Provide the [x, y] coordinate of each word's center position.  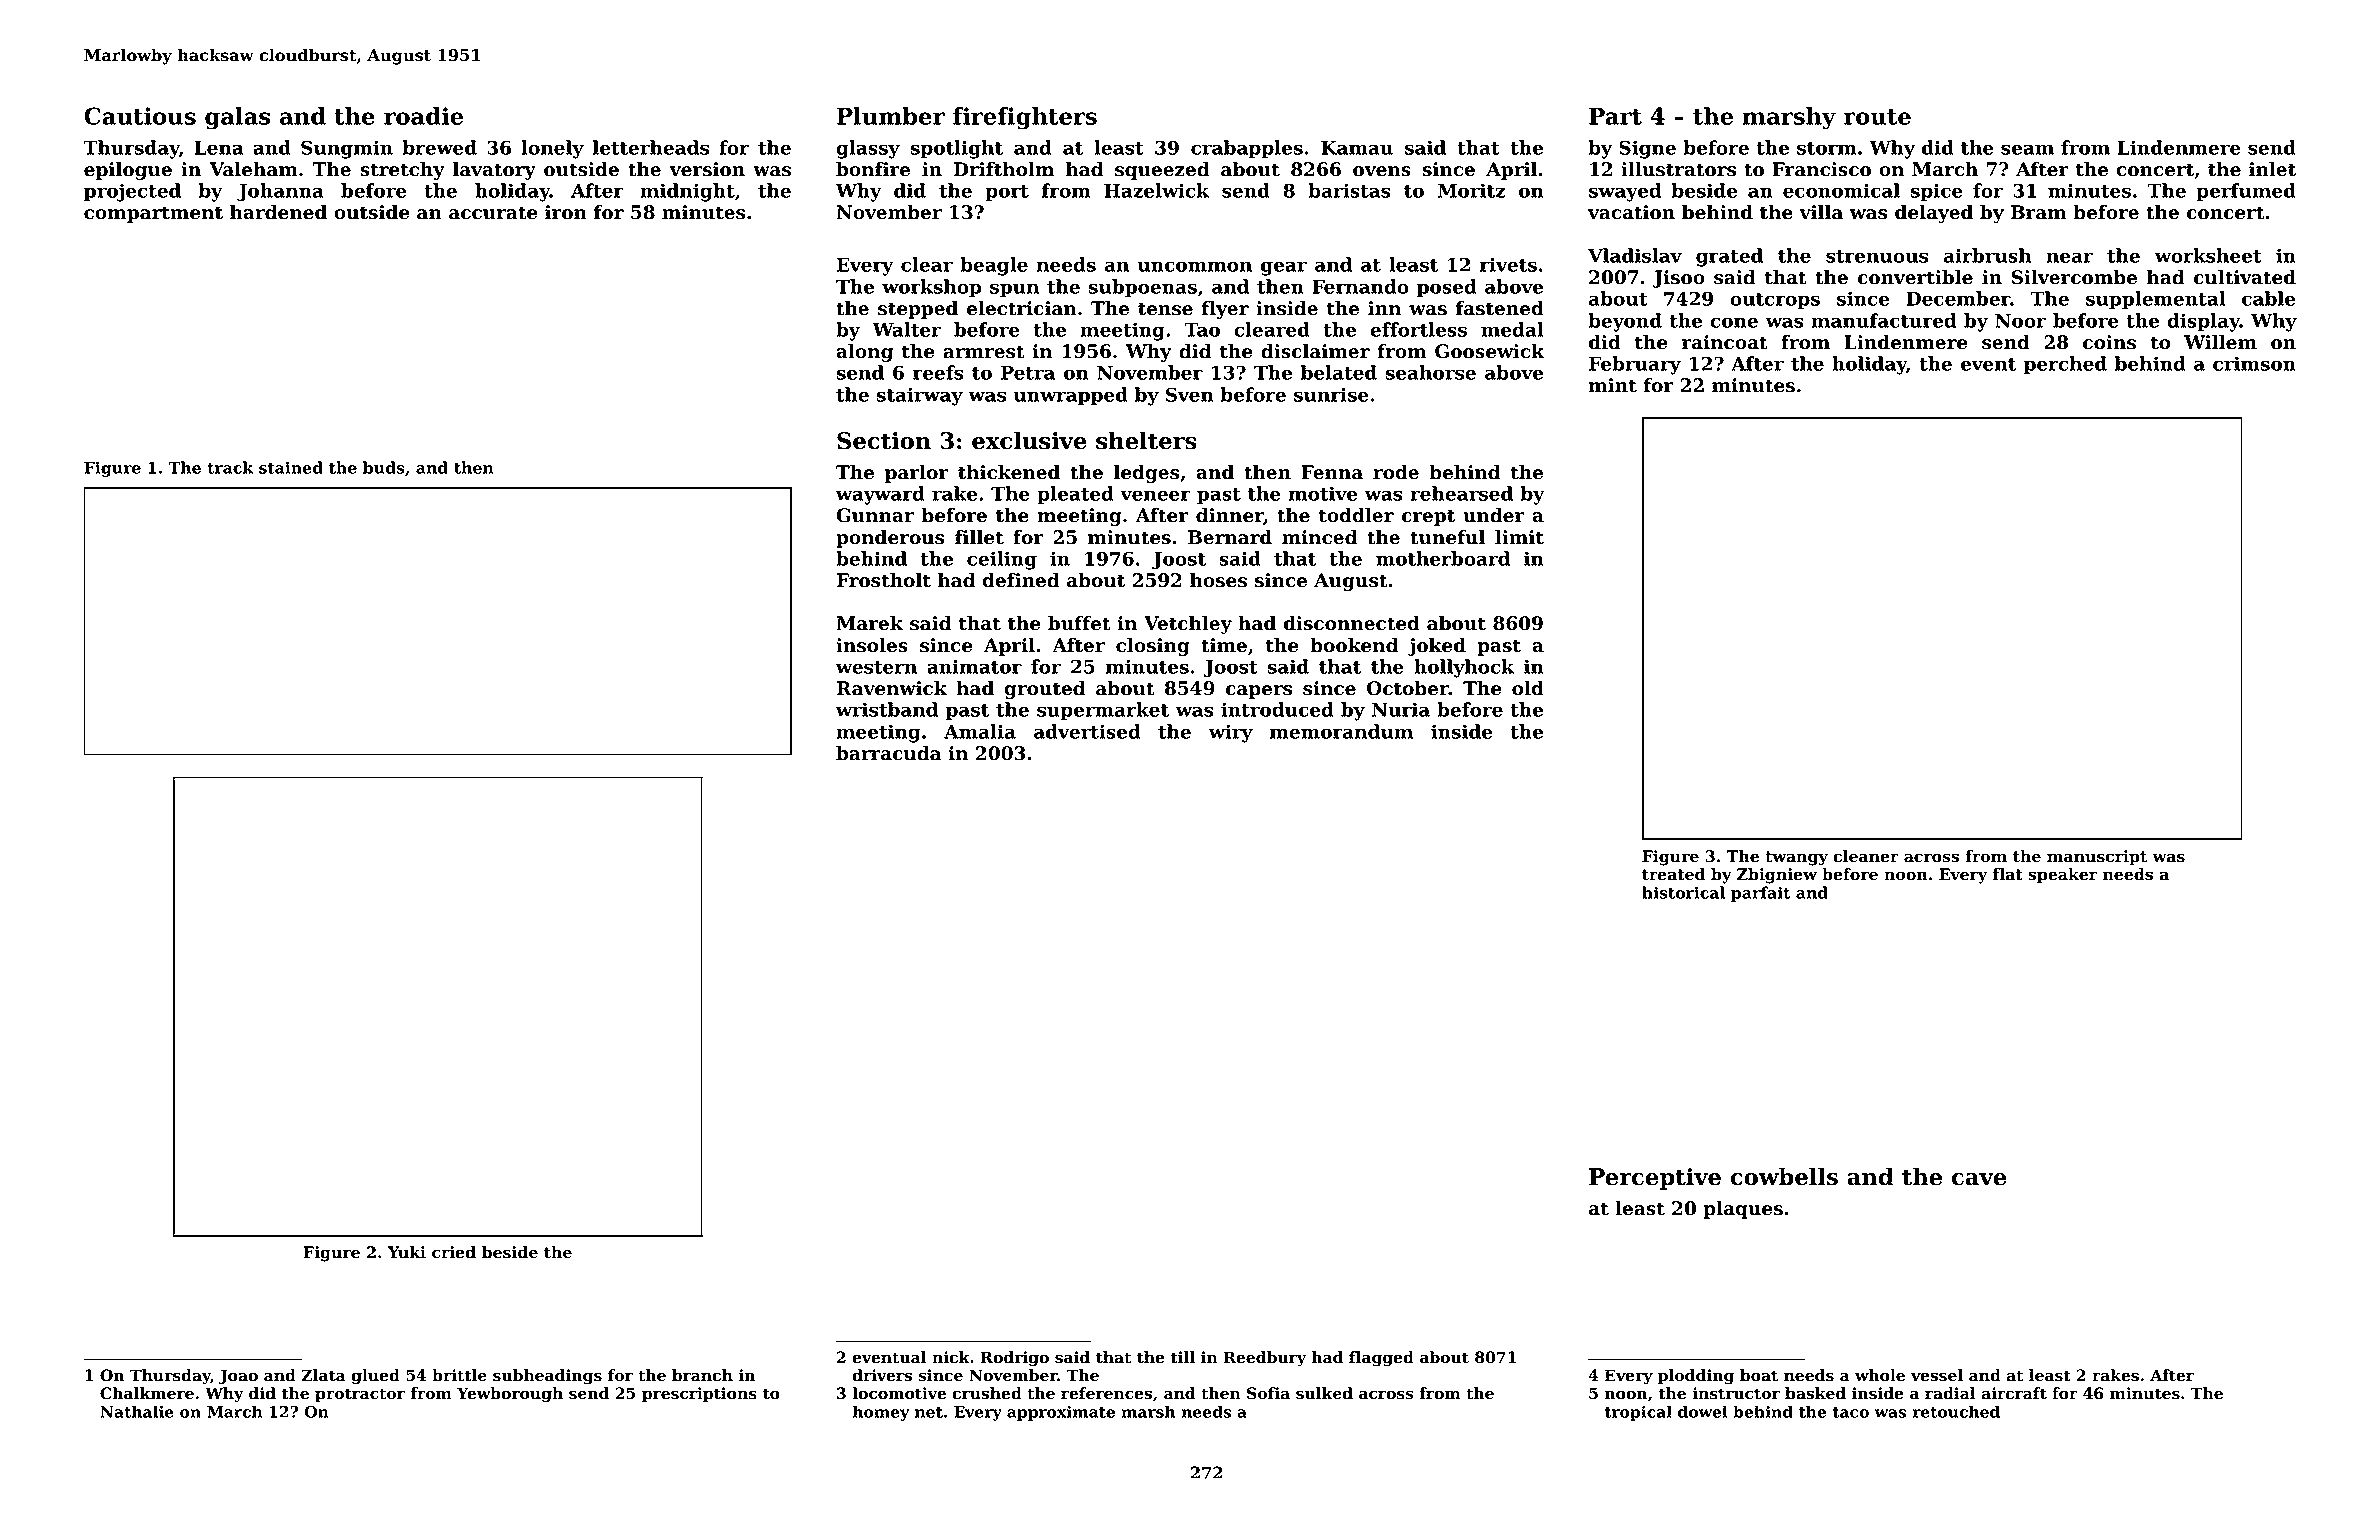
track [230, 467]
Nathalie [137, 1411]
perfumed [2246, 192]
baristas [1349, 190]
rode [1396, 472]
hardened [278, 212]
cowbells [1784, 1176]
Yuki [407, 1252]
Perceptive [1655, 1179]
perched [2065, 365]
